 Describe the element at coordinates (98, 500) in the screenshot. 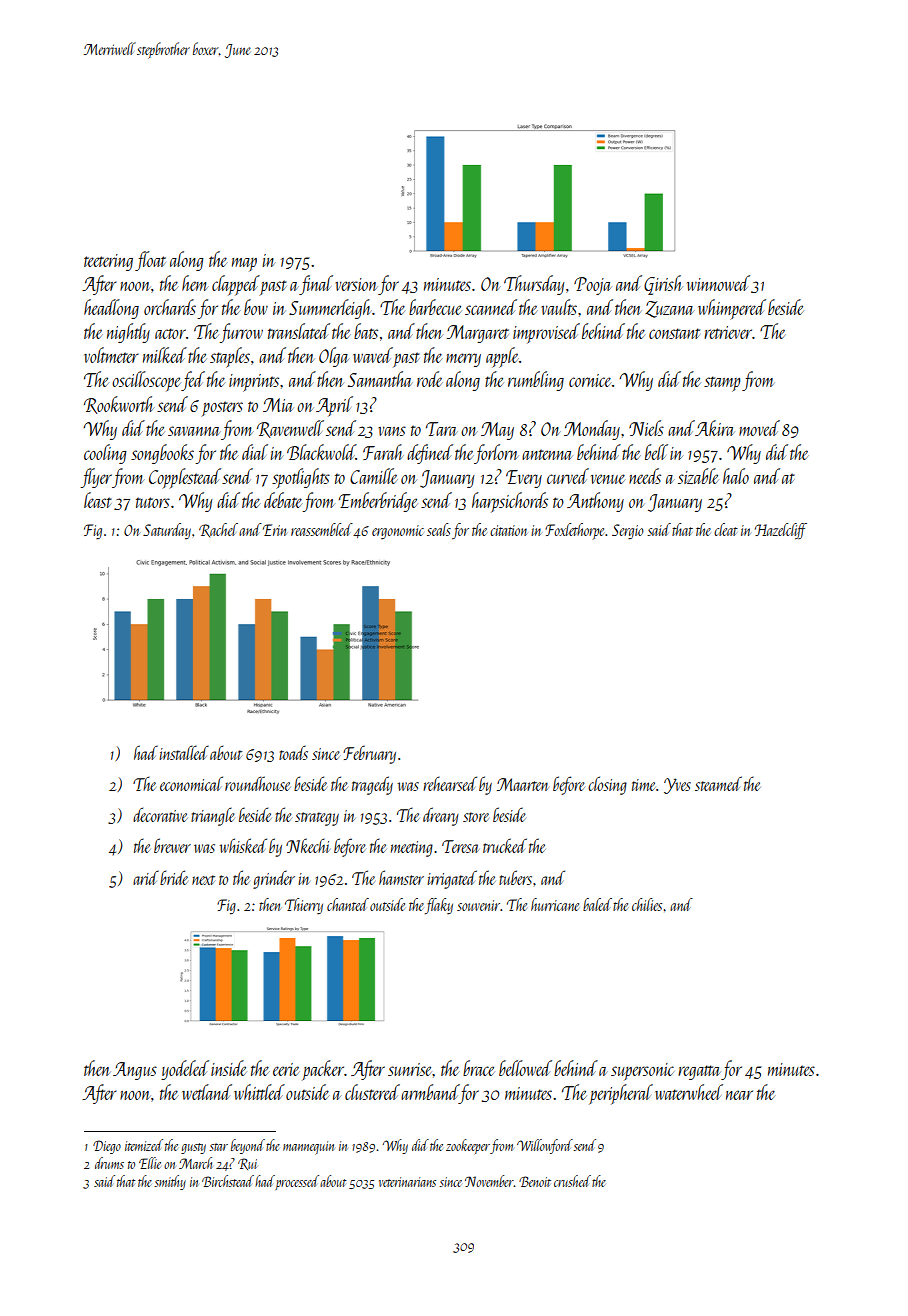

I see `least` at that location.
